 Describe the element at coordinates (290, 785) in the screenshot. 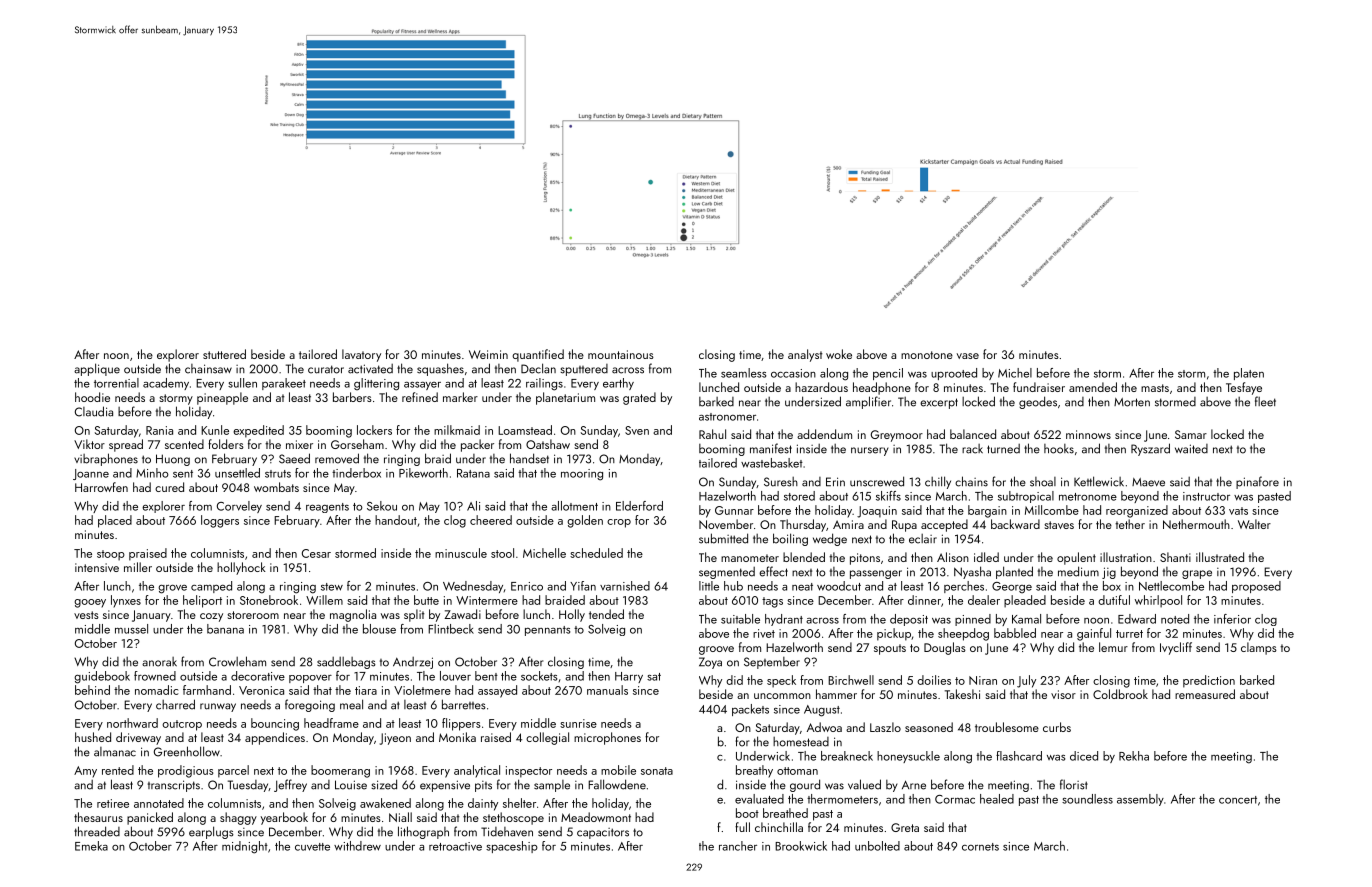

I see `Jeffrey` at that location.
